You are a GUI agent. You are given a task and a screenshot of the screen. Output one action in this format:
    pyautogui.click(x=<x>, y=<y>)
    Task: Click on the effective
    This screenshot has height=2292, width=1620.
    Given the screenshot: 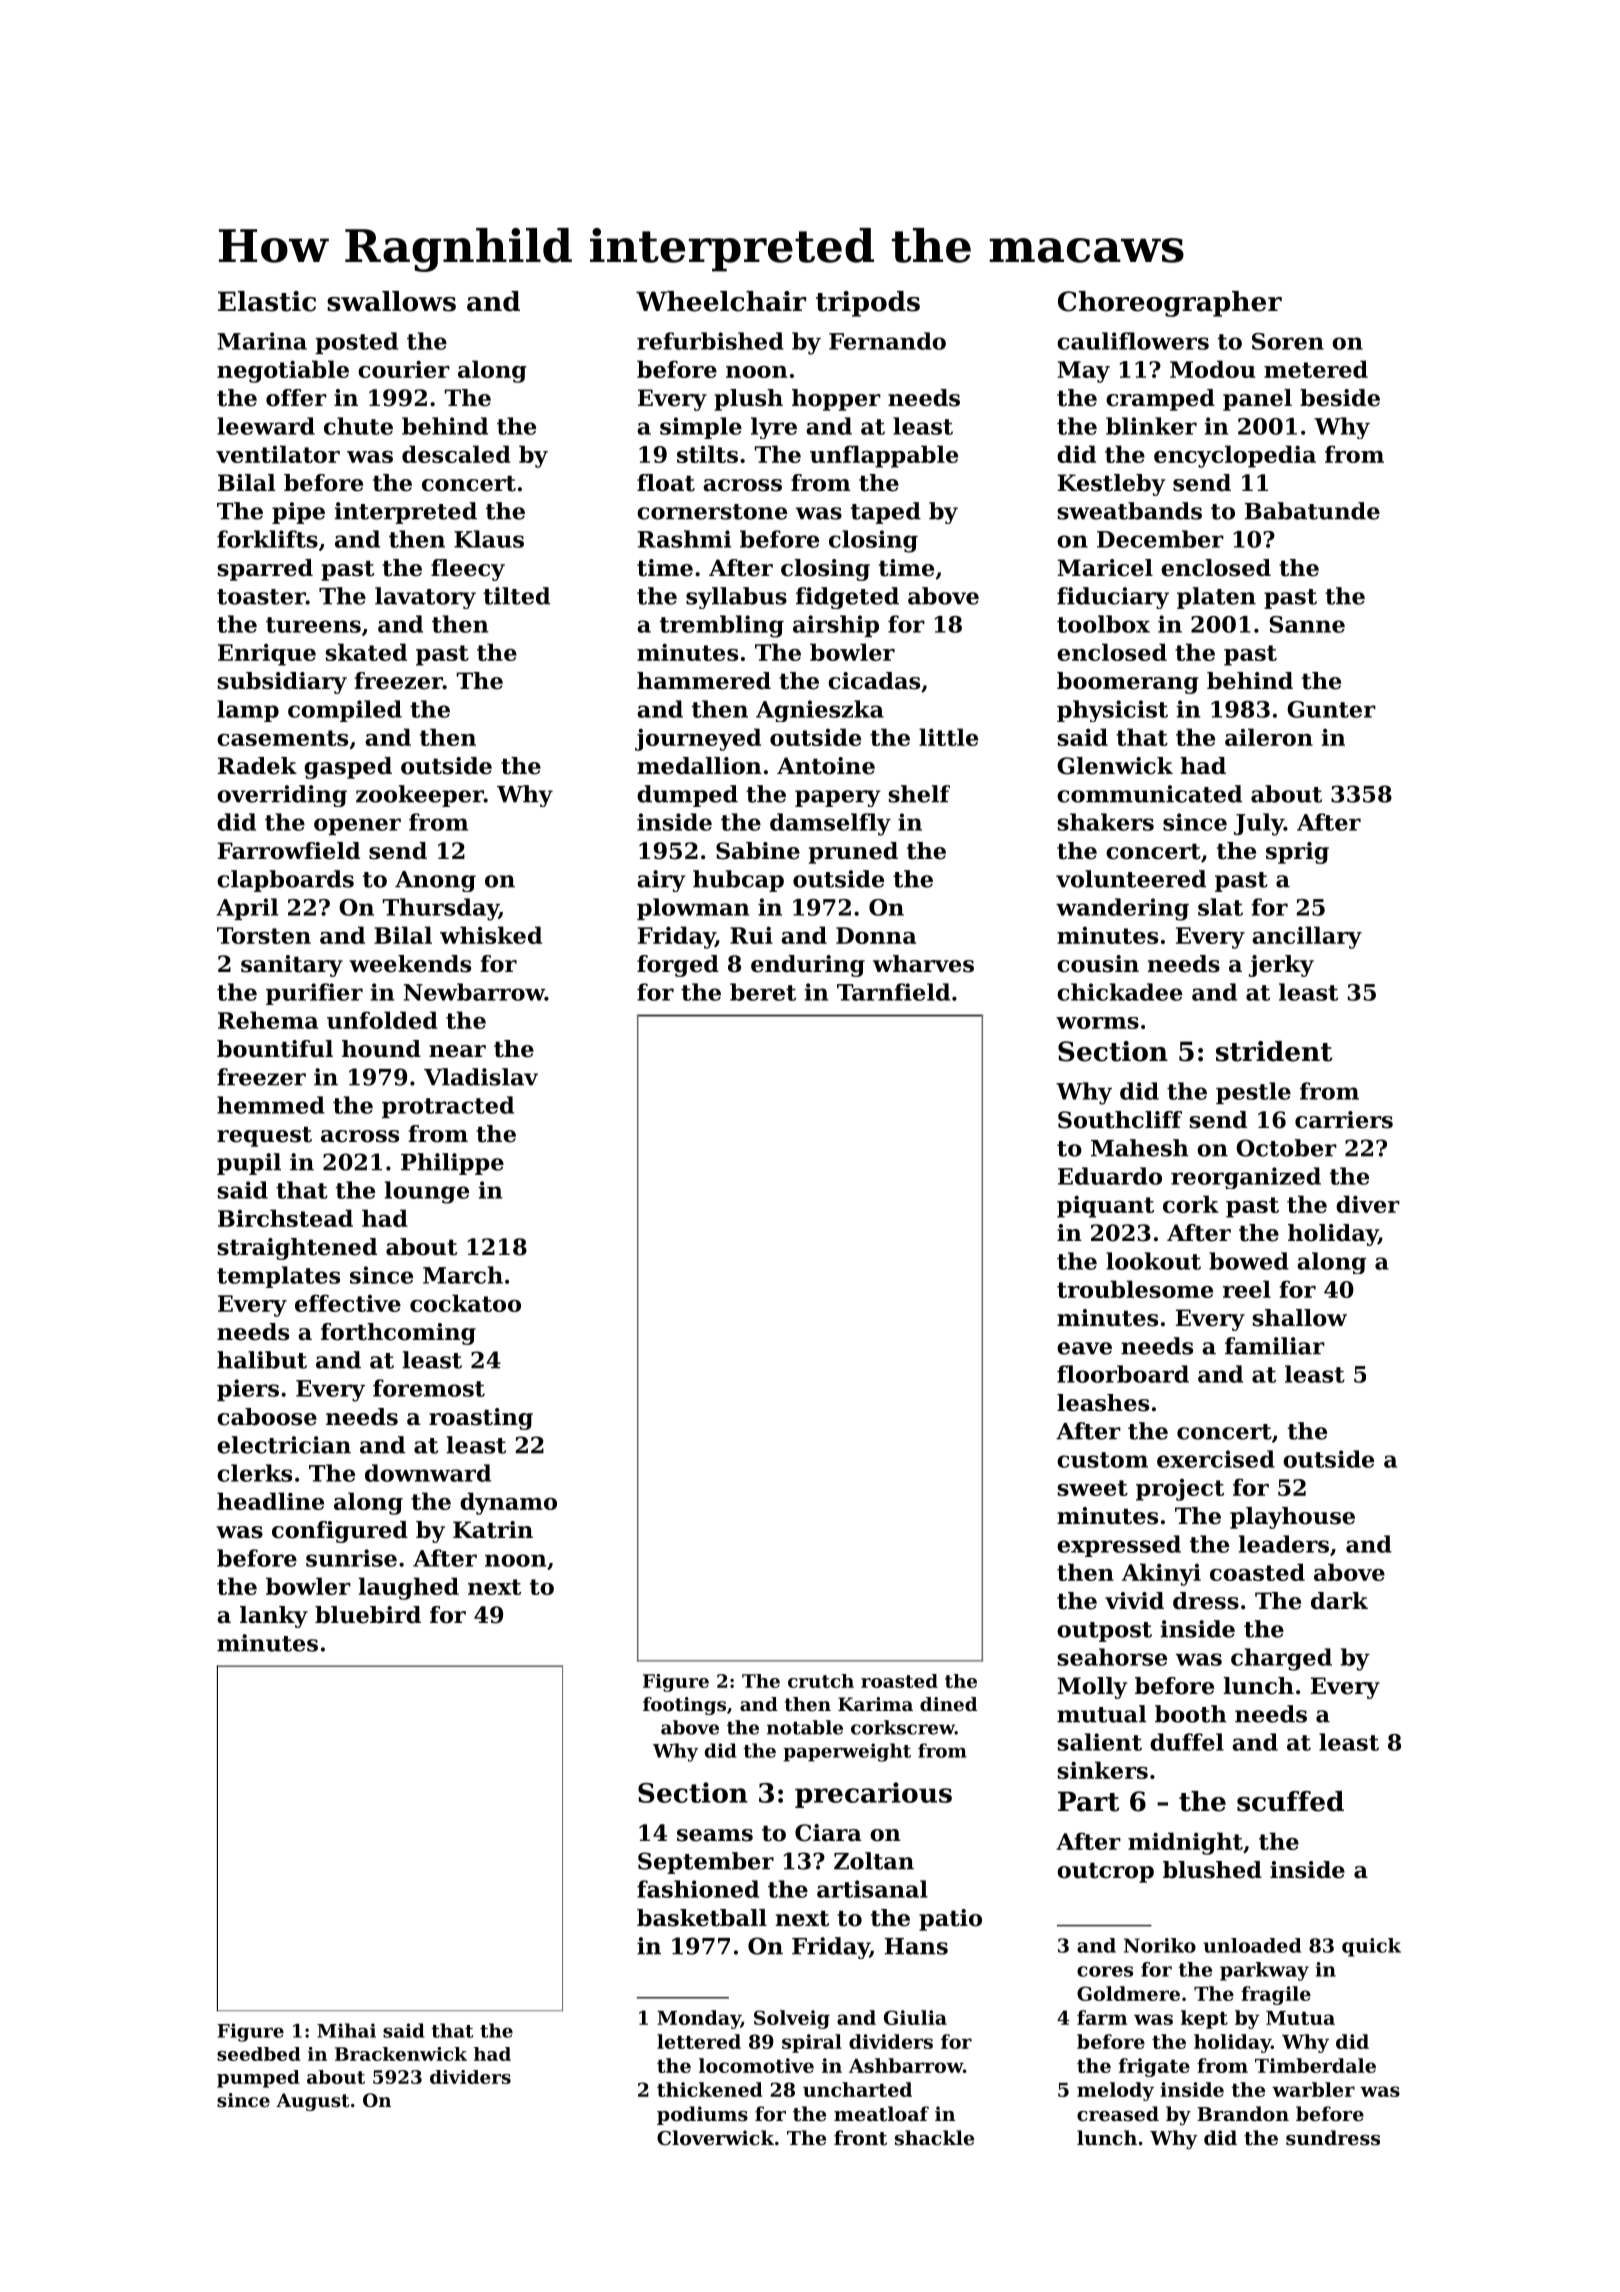 What is the action you would take?
    pyautogui.click(x=348, y=1303)
